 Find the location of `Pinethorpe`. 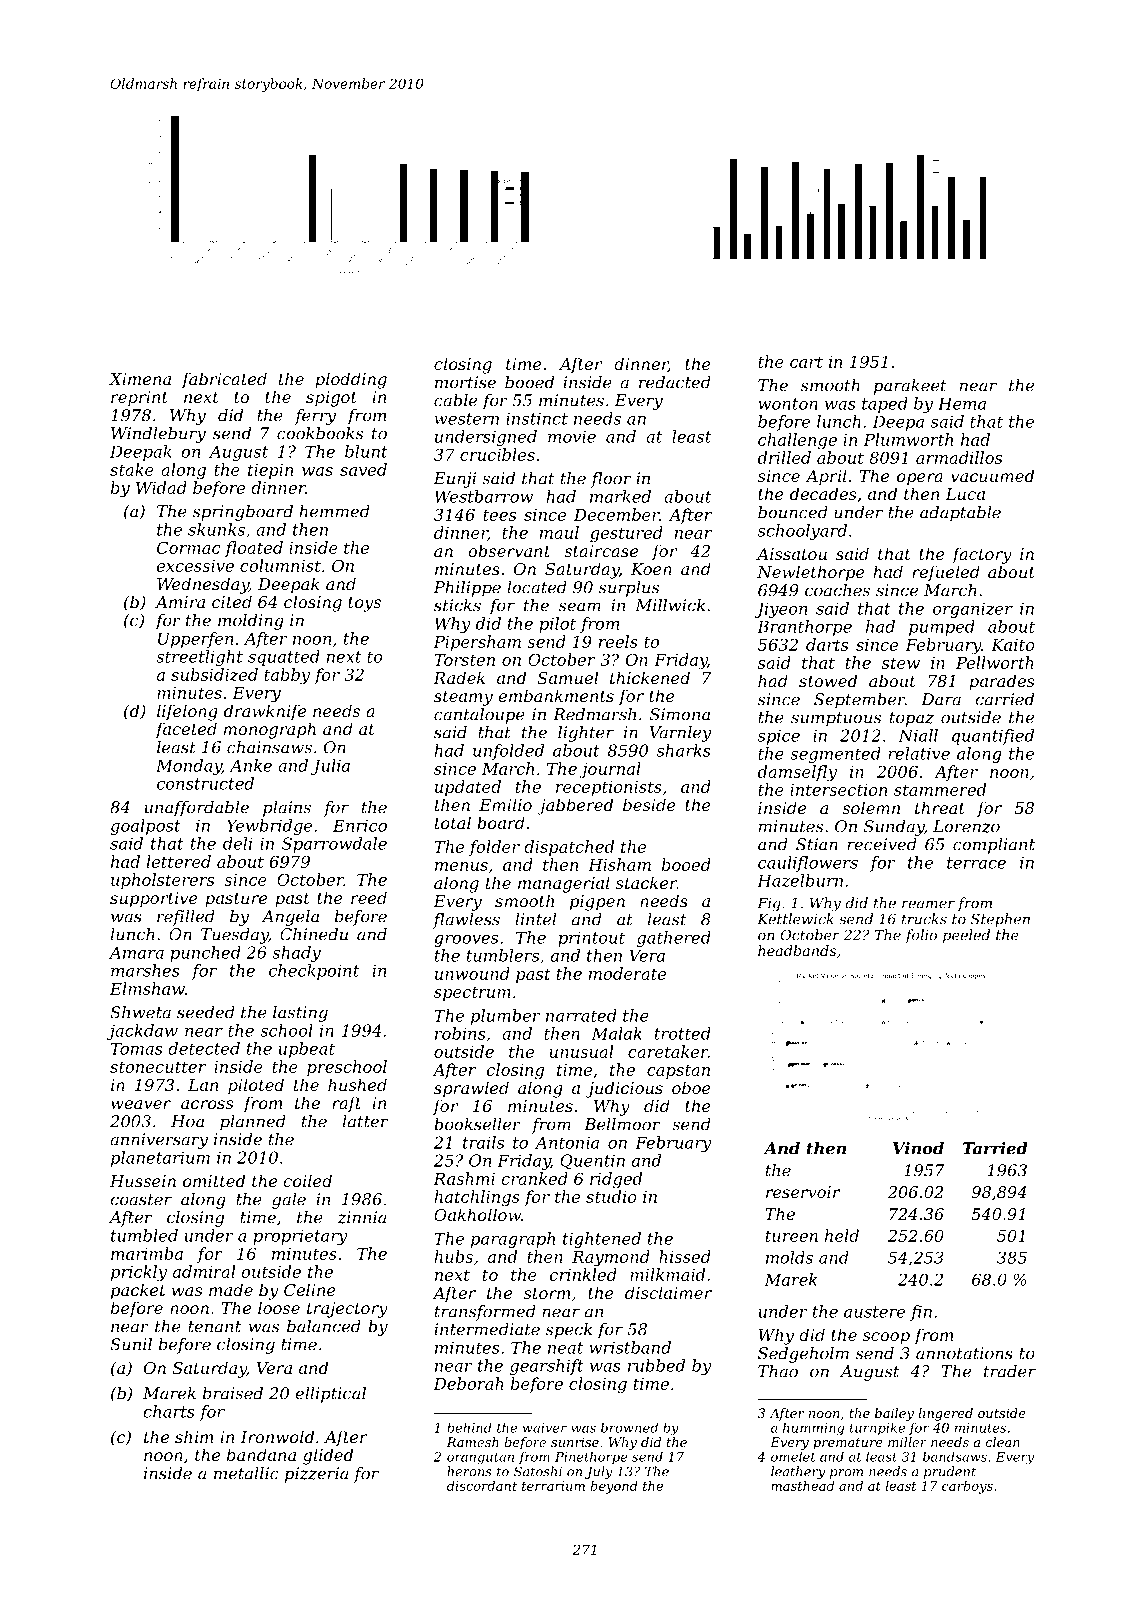

Pinethorpe is located at coordinates (591, 1458).
